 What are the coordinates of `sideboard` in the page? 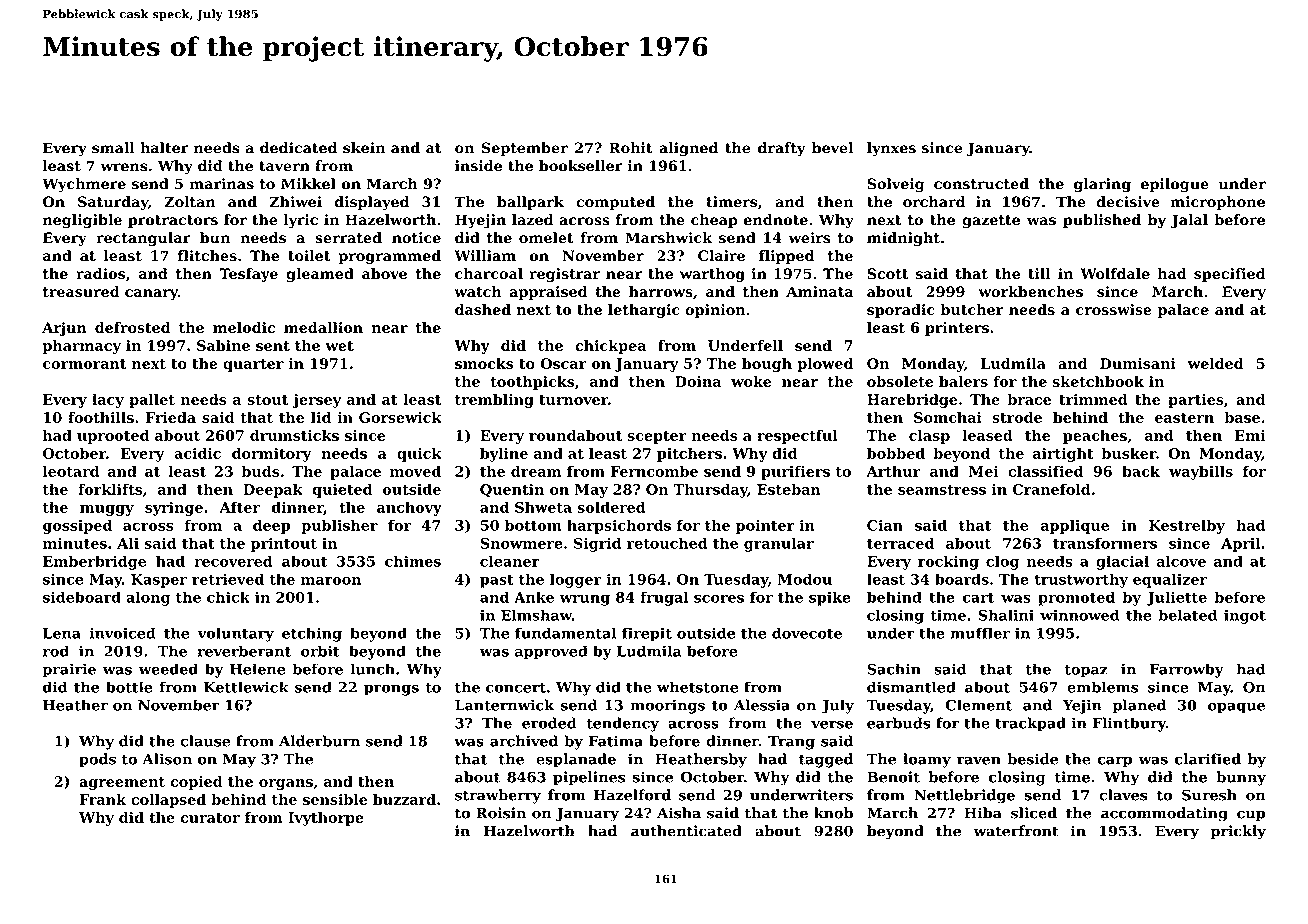 It's located at (82, 597).
